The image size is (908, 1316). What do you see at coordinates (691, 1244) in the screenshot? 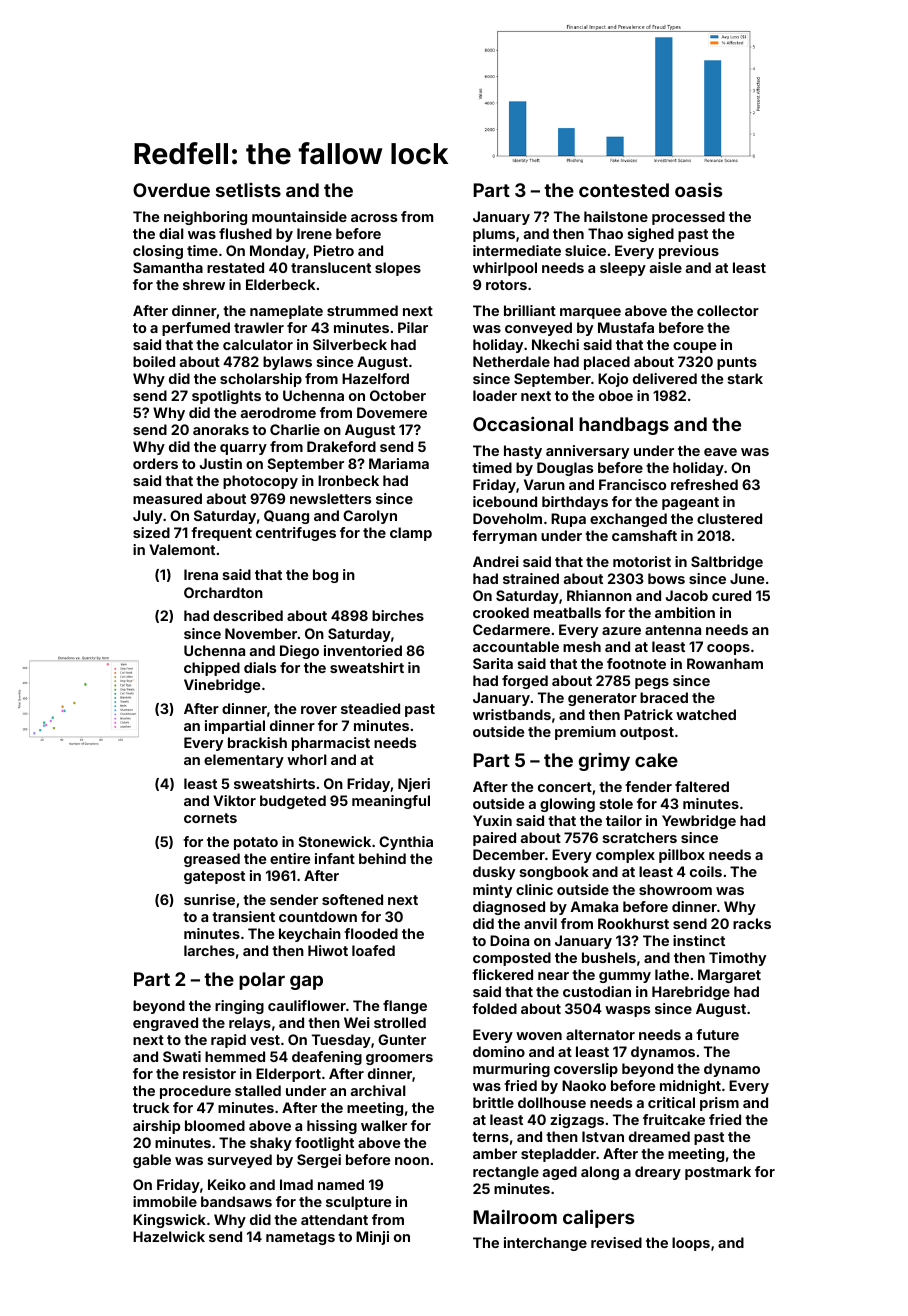
I see `loops` at bounding box center [691, 1244].
